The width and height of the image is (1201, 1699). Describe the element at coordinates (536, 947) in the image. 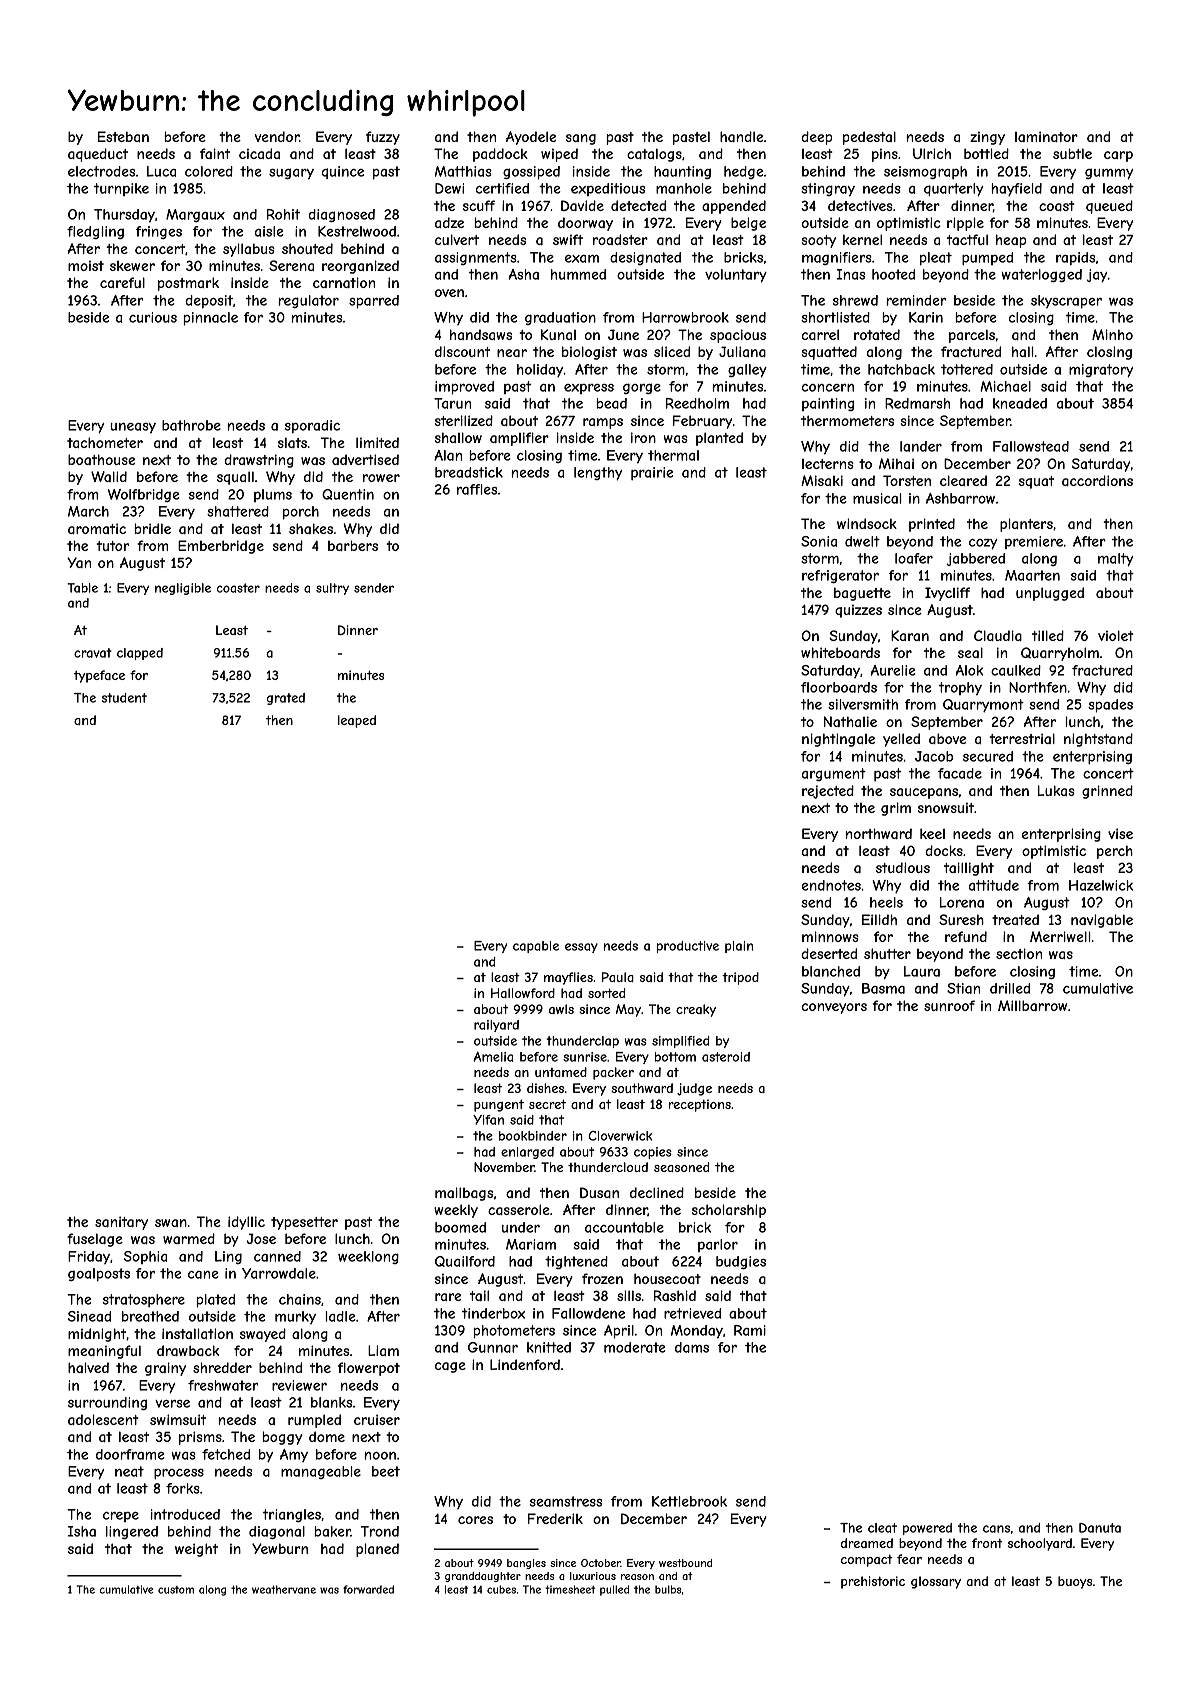

I see `capable` at that location.
